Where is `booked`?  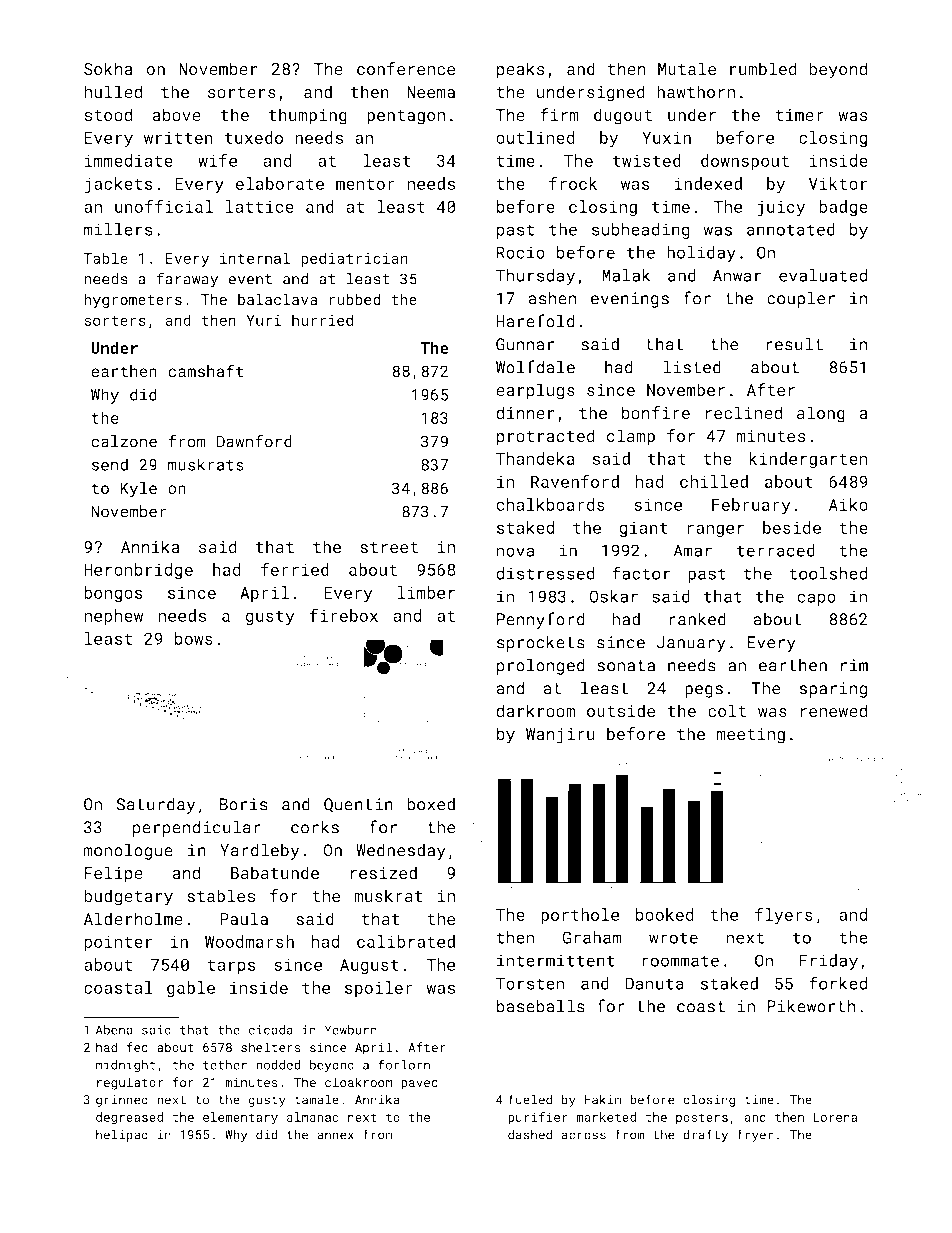
booked is located at coordinates (665, 914).
